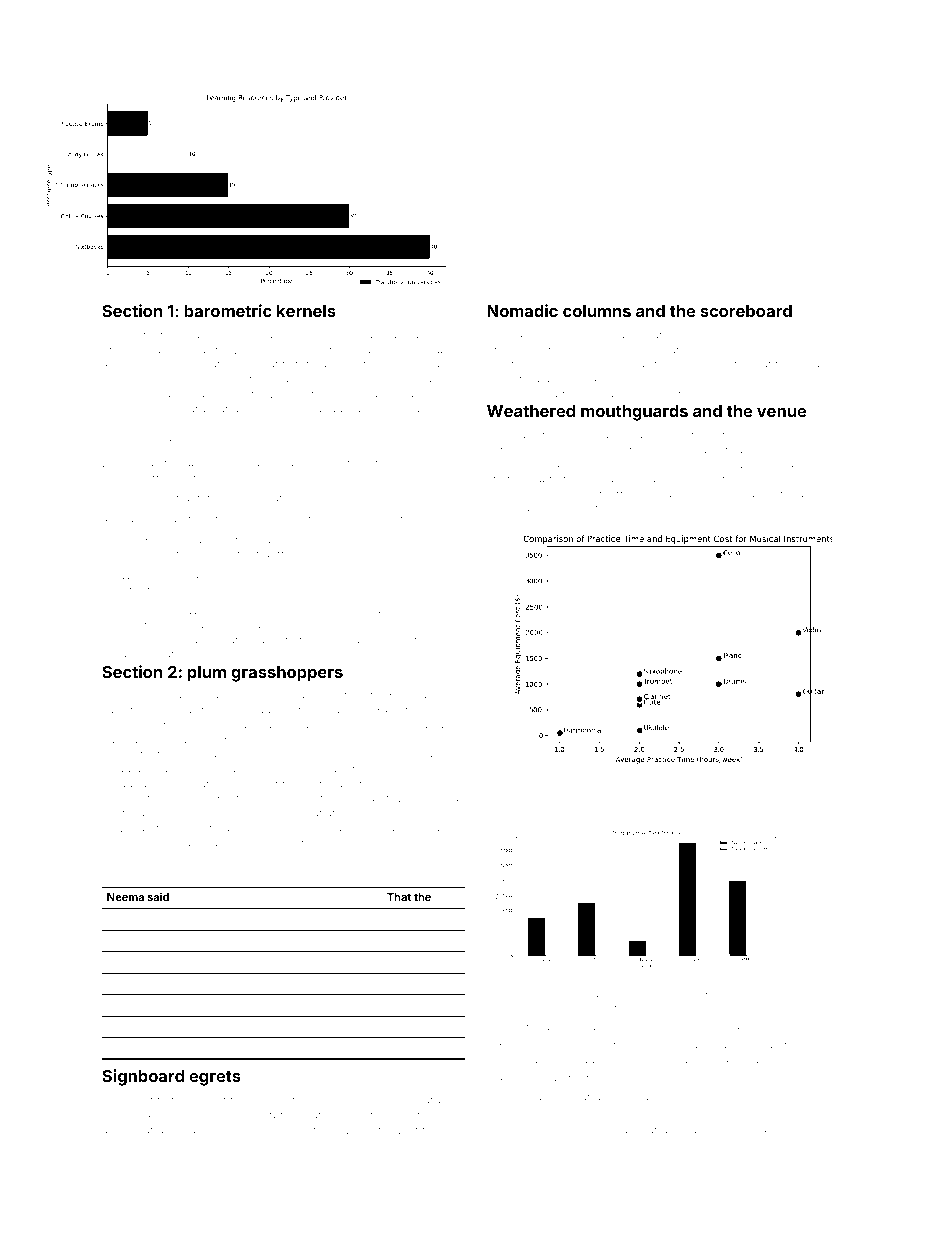 This page has width=952, height=1233. Describe the element at coordinates (662, 1044) in the page. I see `Sander` at that location.
